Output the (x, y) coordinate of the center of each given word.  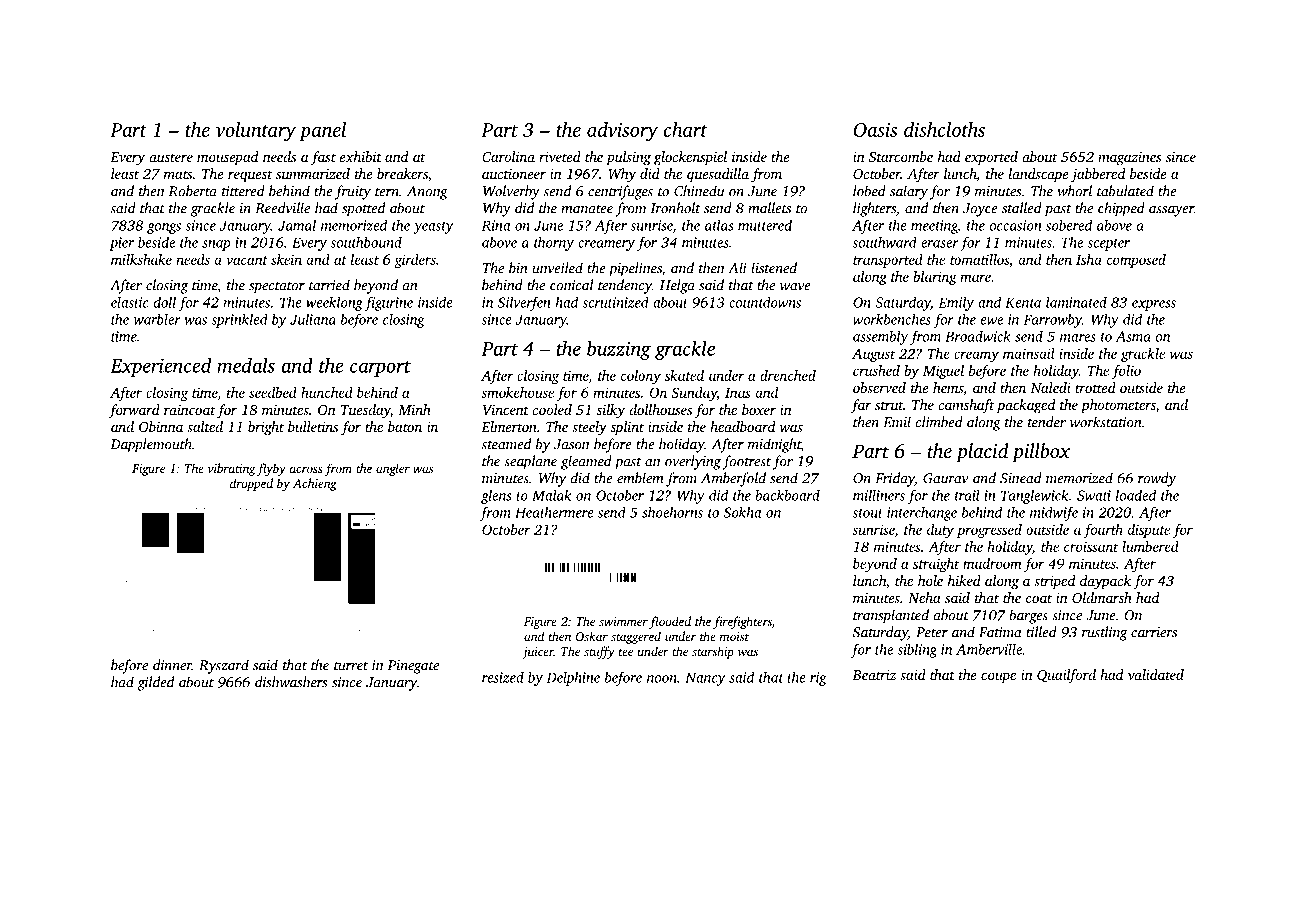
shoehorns (672, 512)
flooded (670, 622)
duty (940, 531)
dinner (172, 665)
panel (322, 131)
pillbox (1041, 453)
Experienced (160, 367)
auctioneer (514, 174)
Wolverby (511, 192)
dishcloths (944, 129)
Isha (1089, 259)
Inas (738, 393)
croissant (1091, 546)
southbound (366, 242)
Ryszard (224, 666)
